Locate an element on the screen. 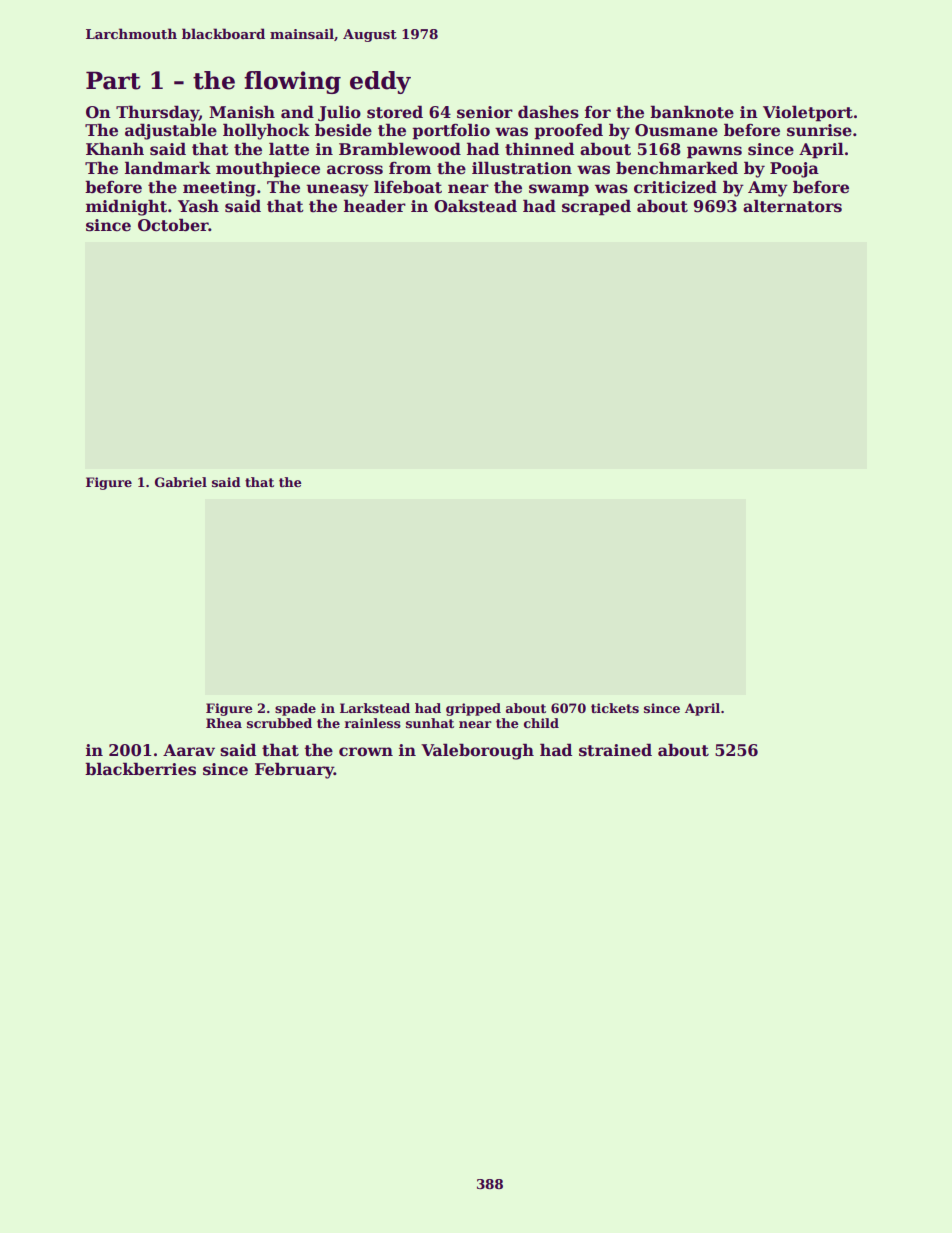  spade is located at coordinates (295, 709).
